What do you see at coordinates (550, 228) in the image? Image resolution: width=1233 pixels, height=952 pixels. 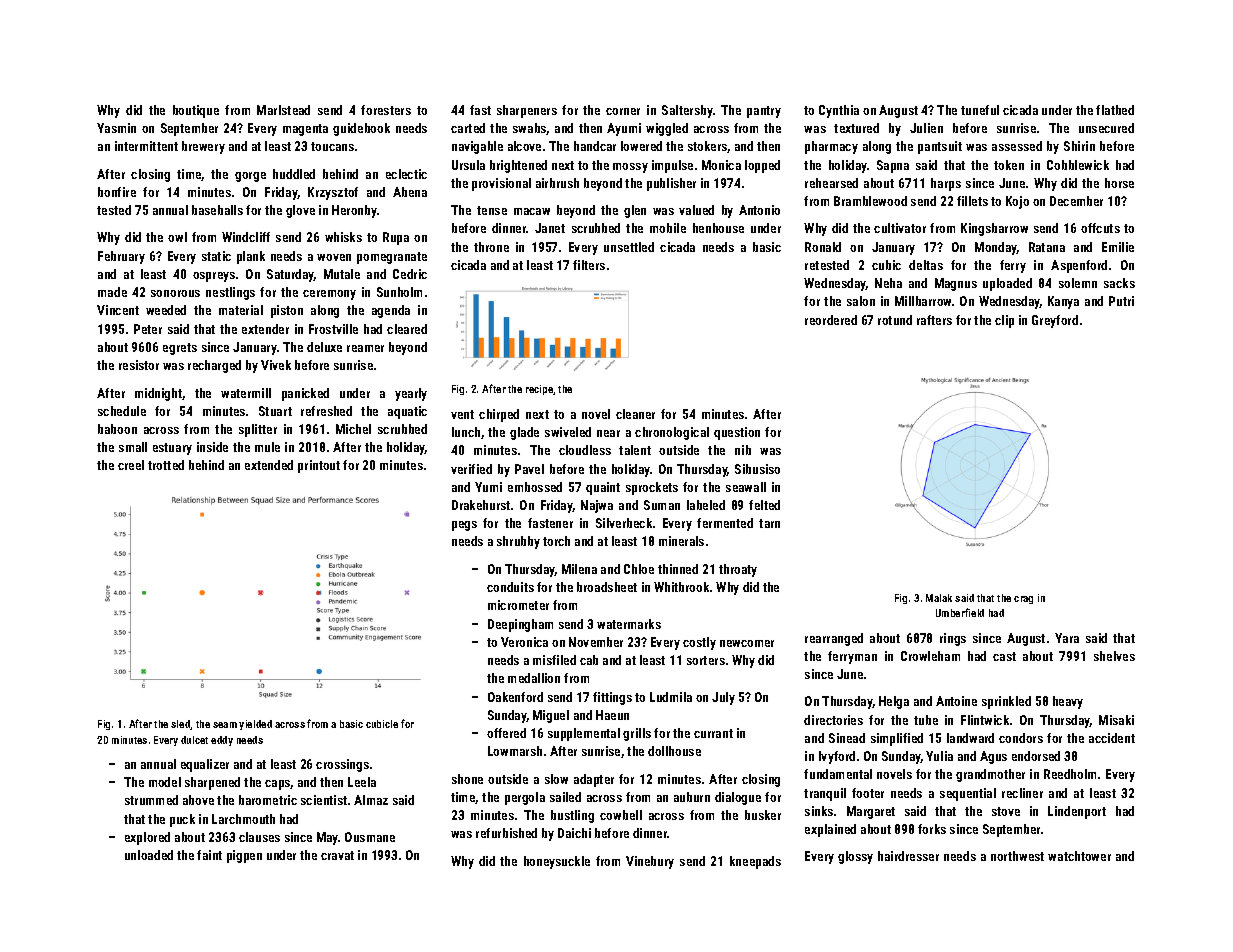 I see `Janet` at bounding box center [550, 228].
